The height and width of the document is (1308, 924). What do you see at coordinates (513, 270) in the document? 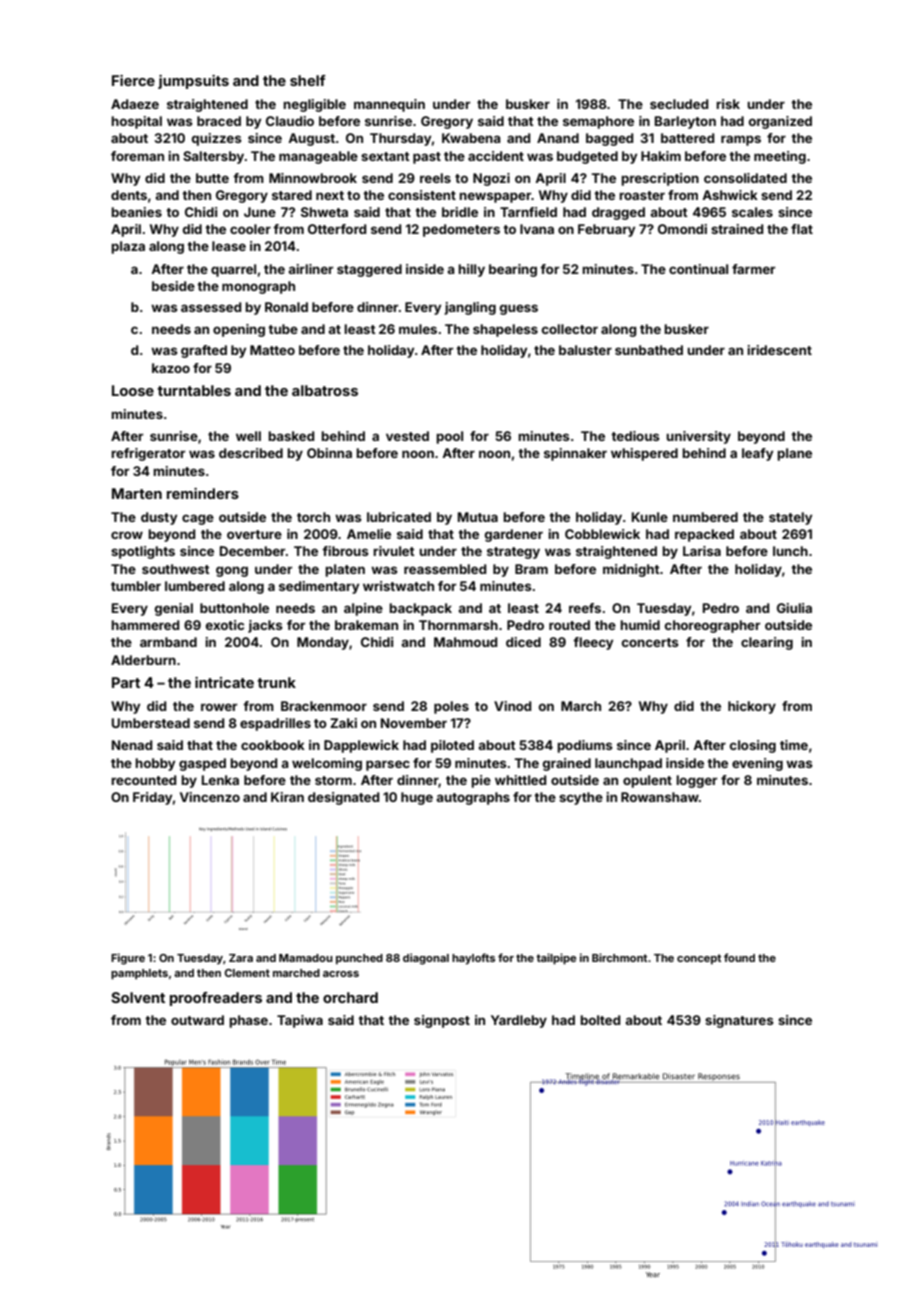
I see `bearing` at bounding box center [513, 270].
